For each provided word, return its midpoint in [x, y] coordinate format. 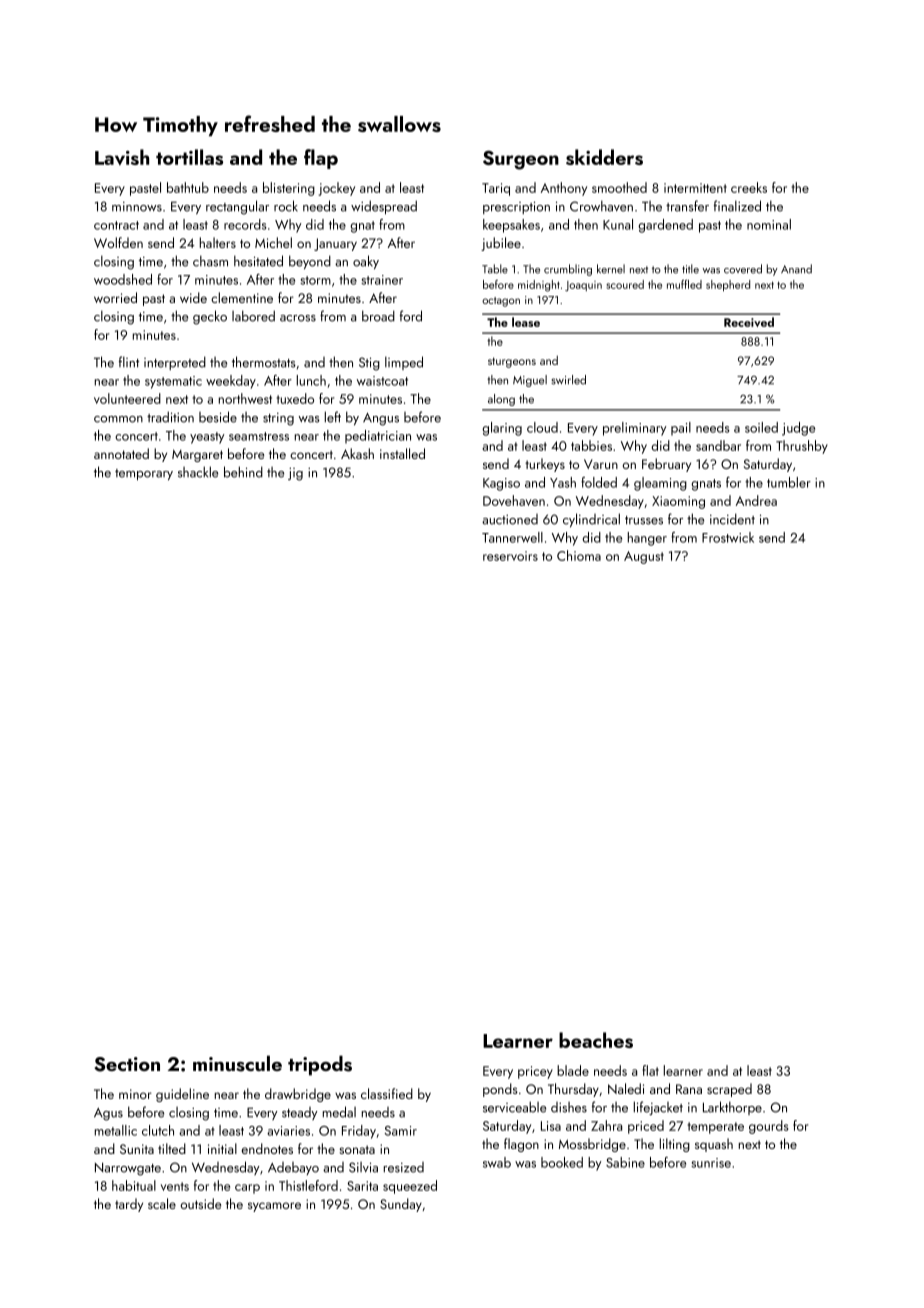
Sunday [401, 1205]
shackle [198, 472]
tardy [129, 1205]
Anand [796, 269]
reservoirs [510, 556]
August [644, 557]
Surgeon [521, 160]
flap [321, 159]
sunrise [711, 1163]
